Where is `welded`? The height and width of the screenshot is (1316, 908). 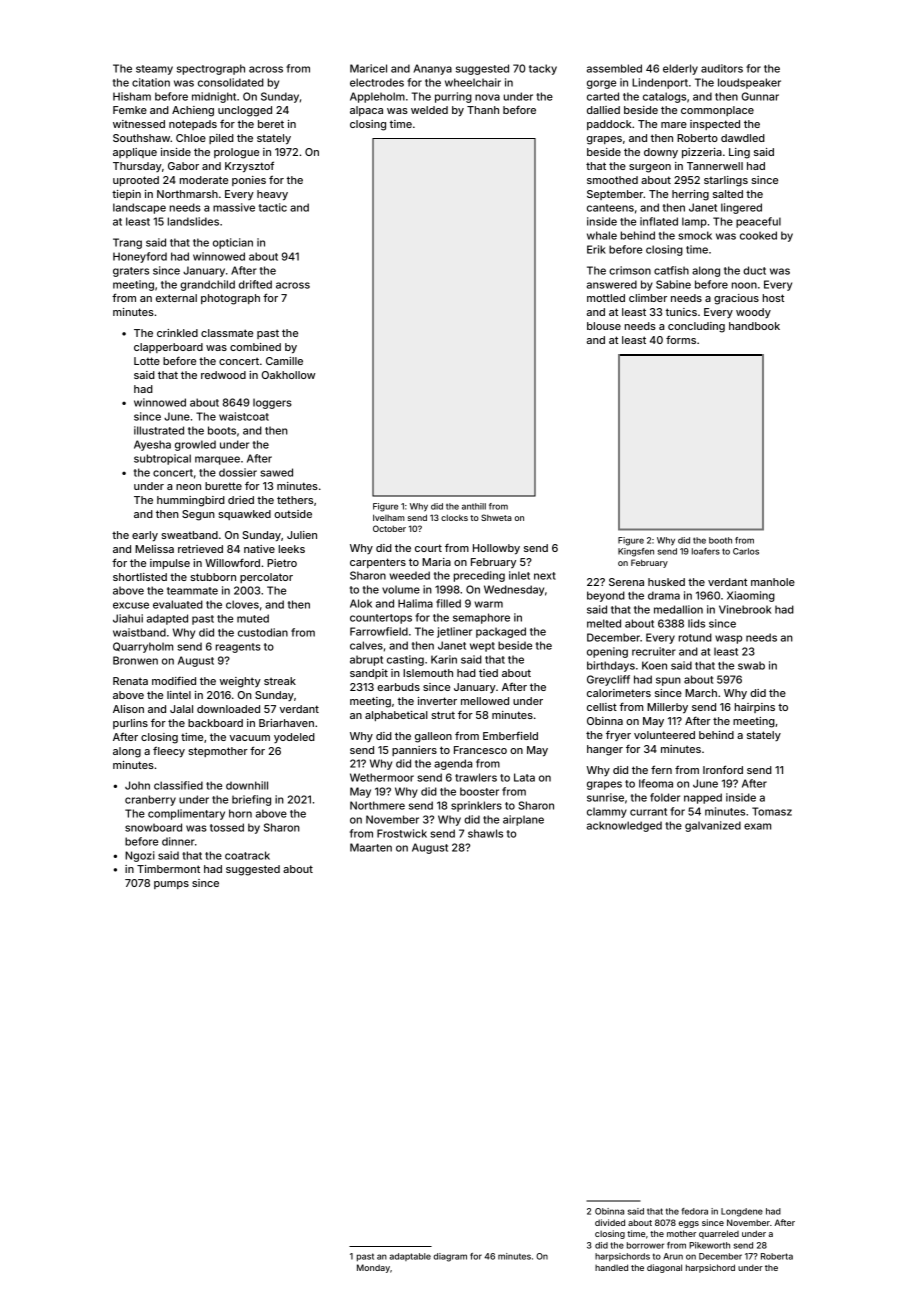 welded is located at coordinates (429, 110).
